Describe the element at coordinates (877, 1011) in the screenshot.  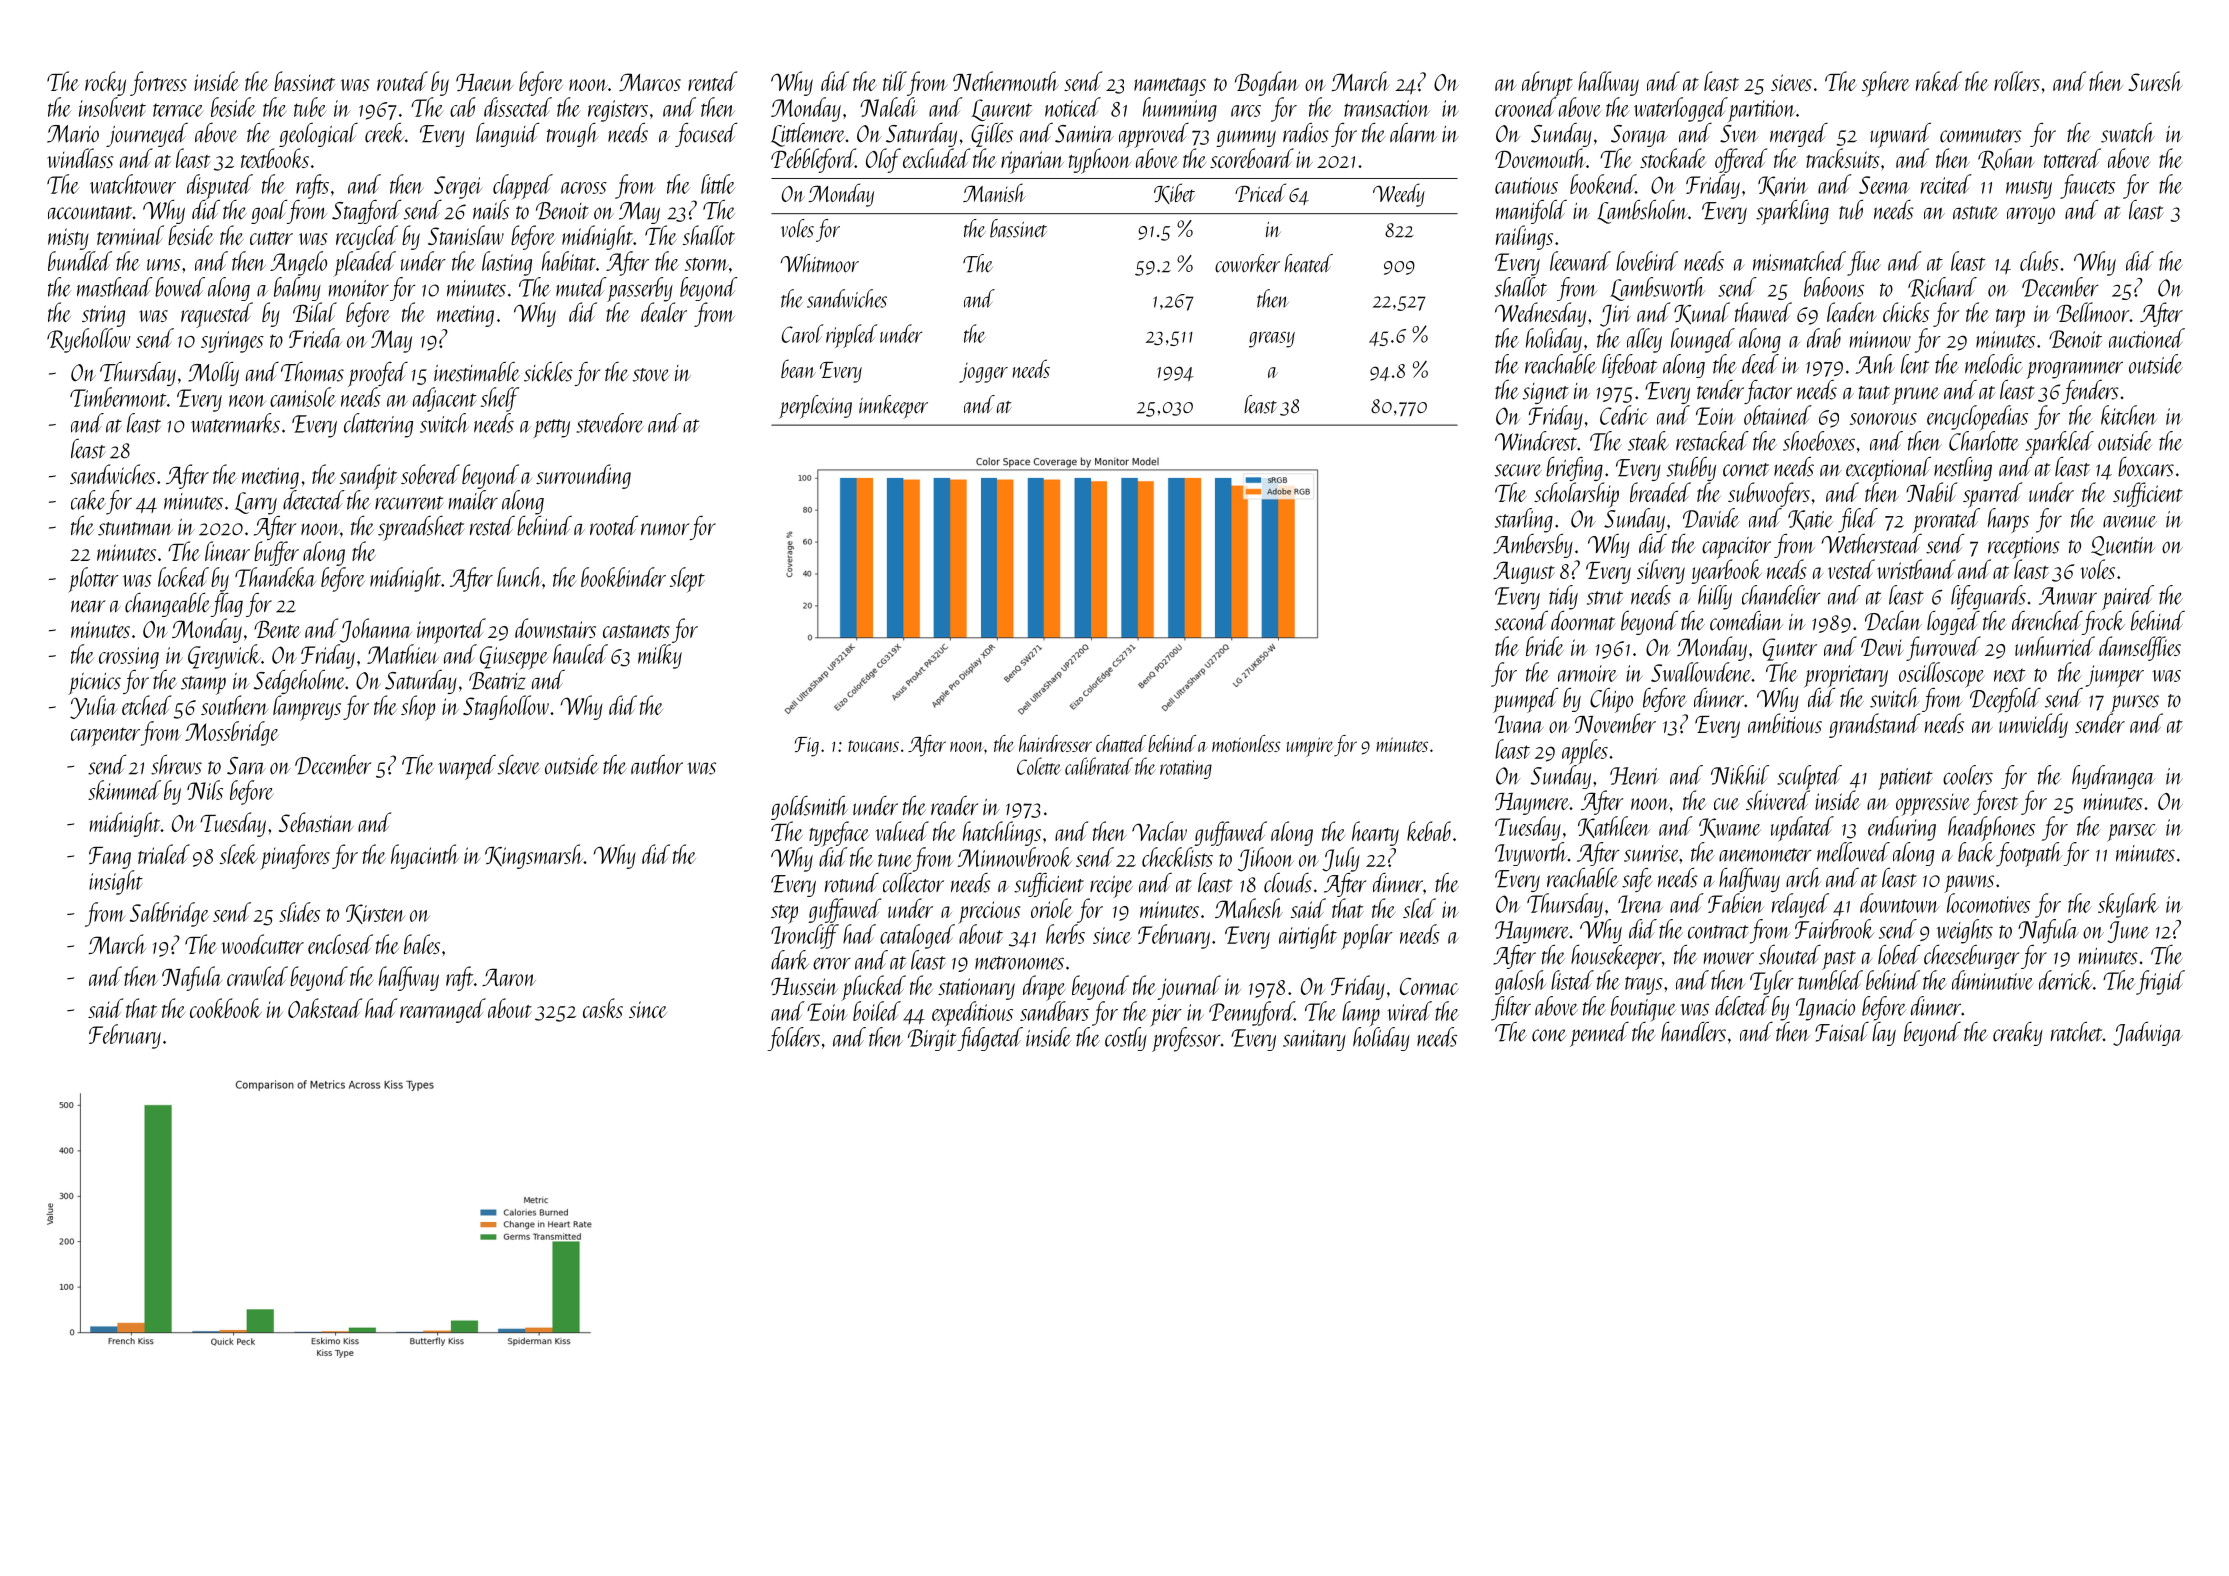
I see `boiled` at that location.
